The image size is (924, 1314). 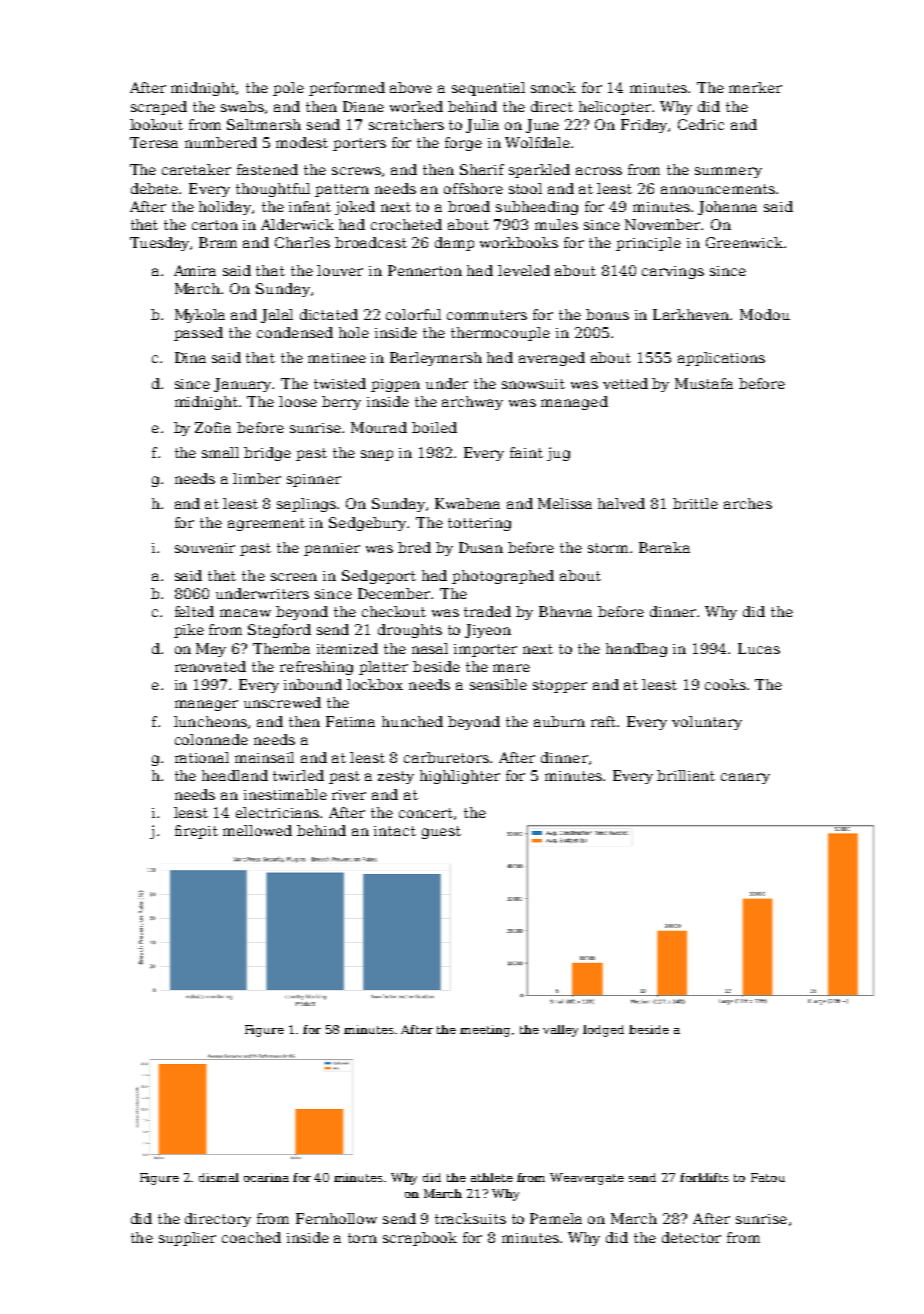 What do you see at coordinates (460, 777) in the screenshot?
I see `highlighter` at bounding box center [460, 777].
